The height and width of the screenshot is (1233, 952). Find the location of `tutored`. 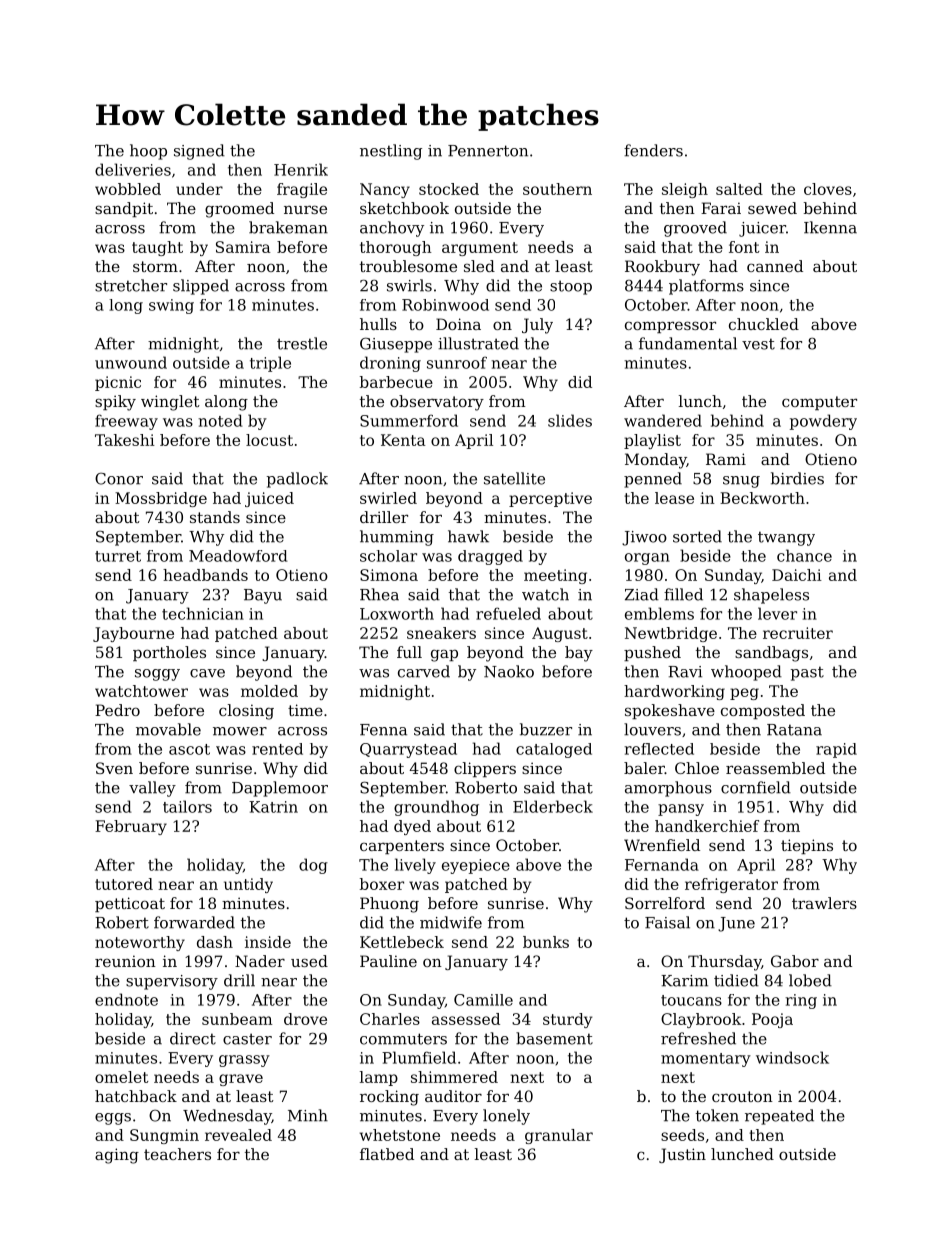

tutored is located at coordinates (124, 884).
